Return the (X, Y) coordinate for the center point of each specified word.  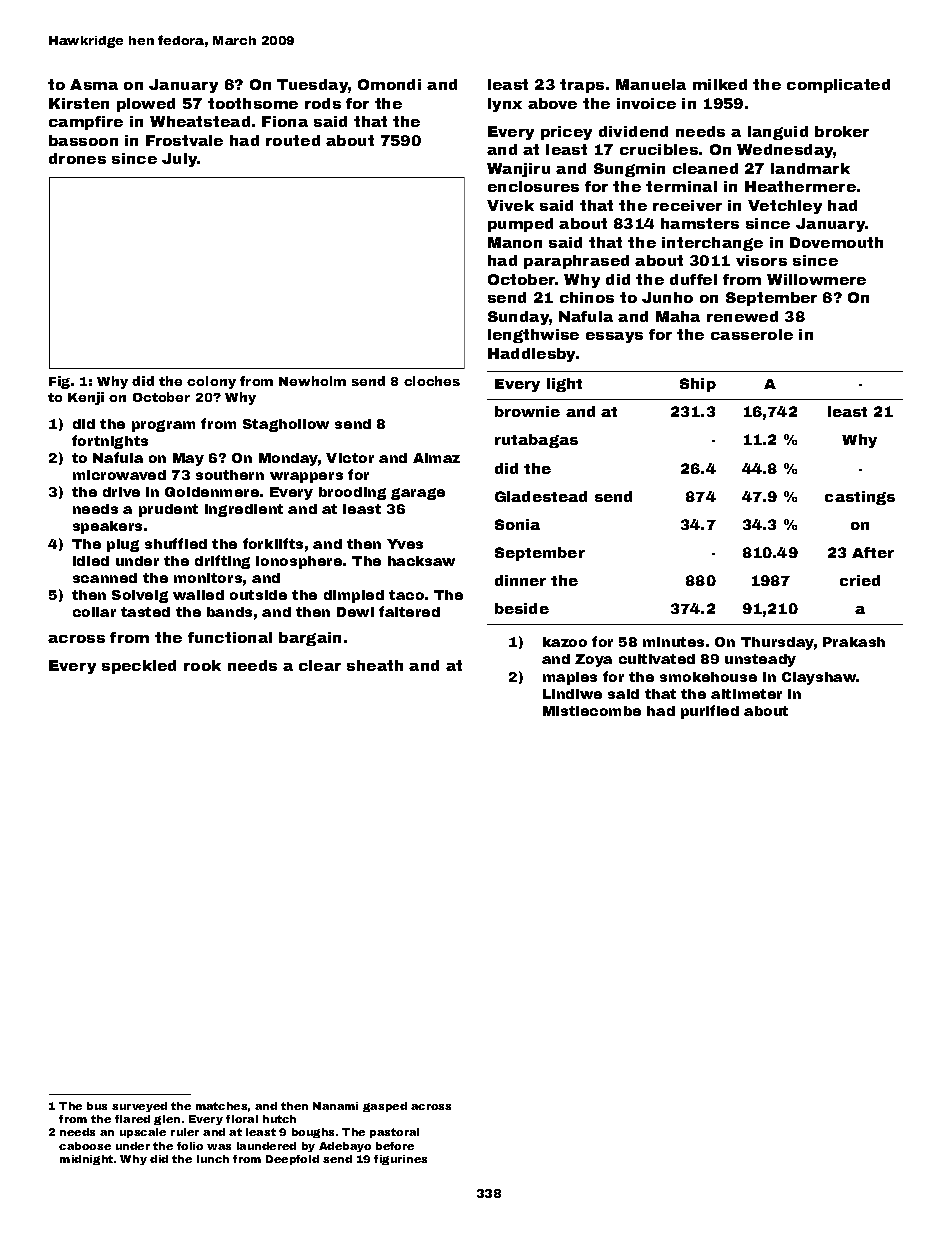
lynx (505, 105)
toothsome (253, 103)
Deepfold (292, 1160)
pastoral (394, 1133)
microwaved (119, 475)
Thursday (777, 643)
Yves (405, 544)
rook (202, 665)
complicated (838, 86)
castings (860, 498)
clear (320, 665)
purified (710, 712)
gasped (385, 1107)
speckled (139, 667)
